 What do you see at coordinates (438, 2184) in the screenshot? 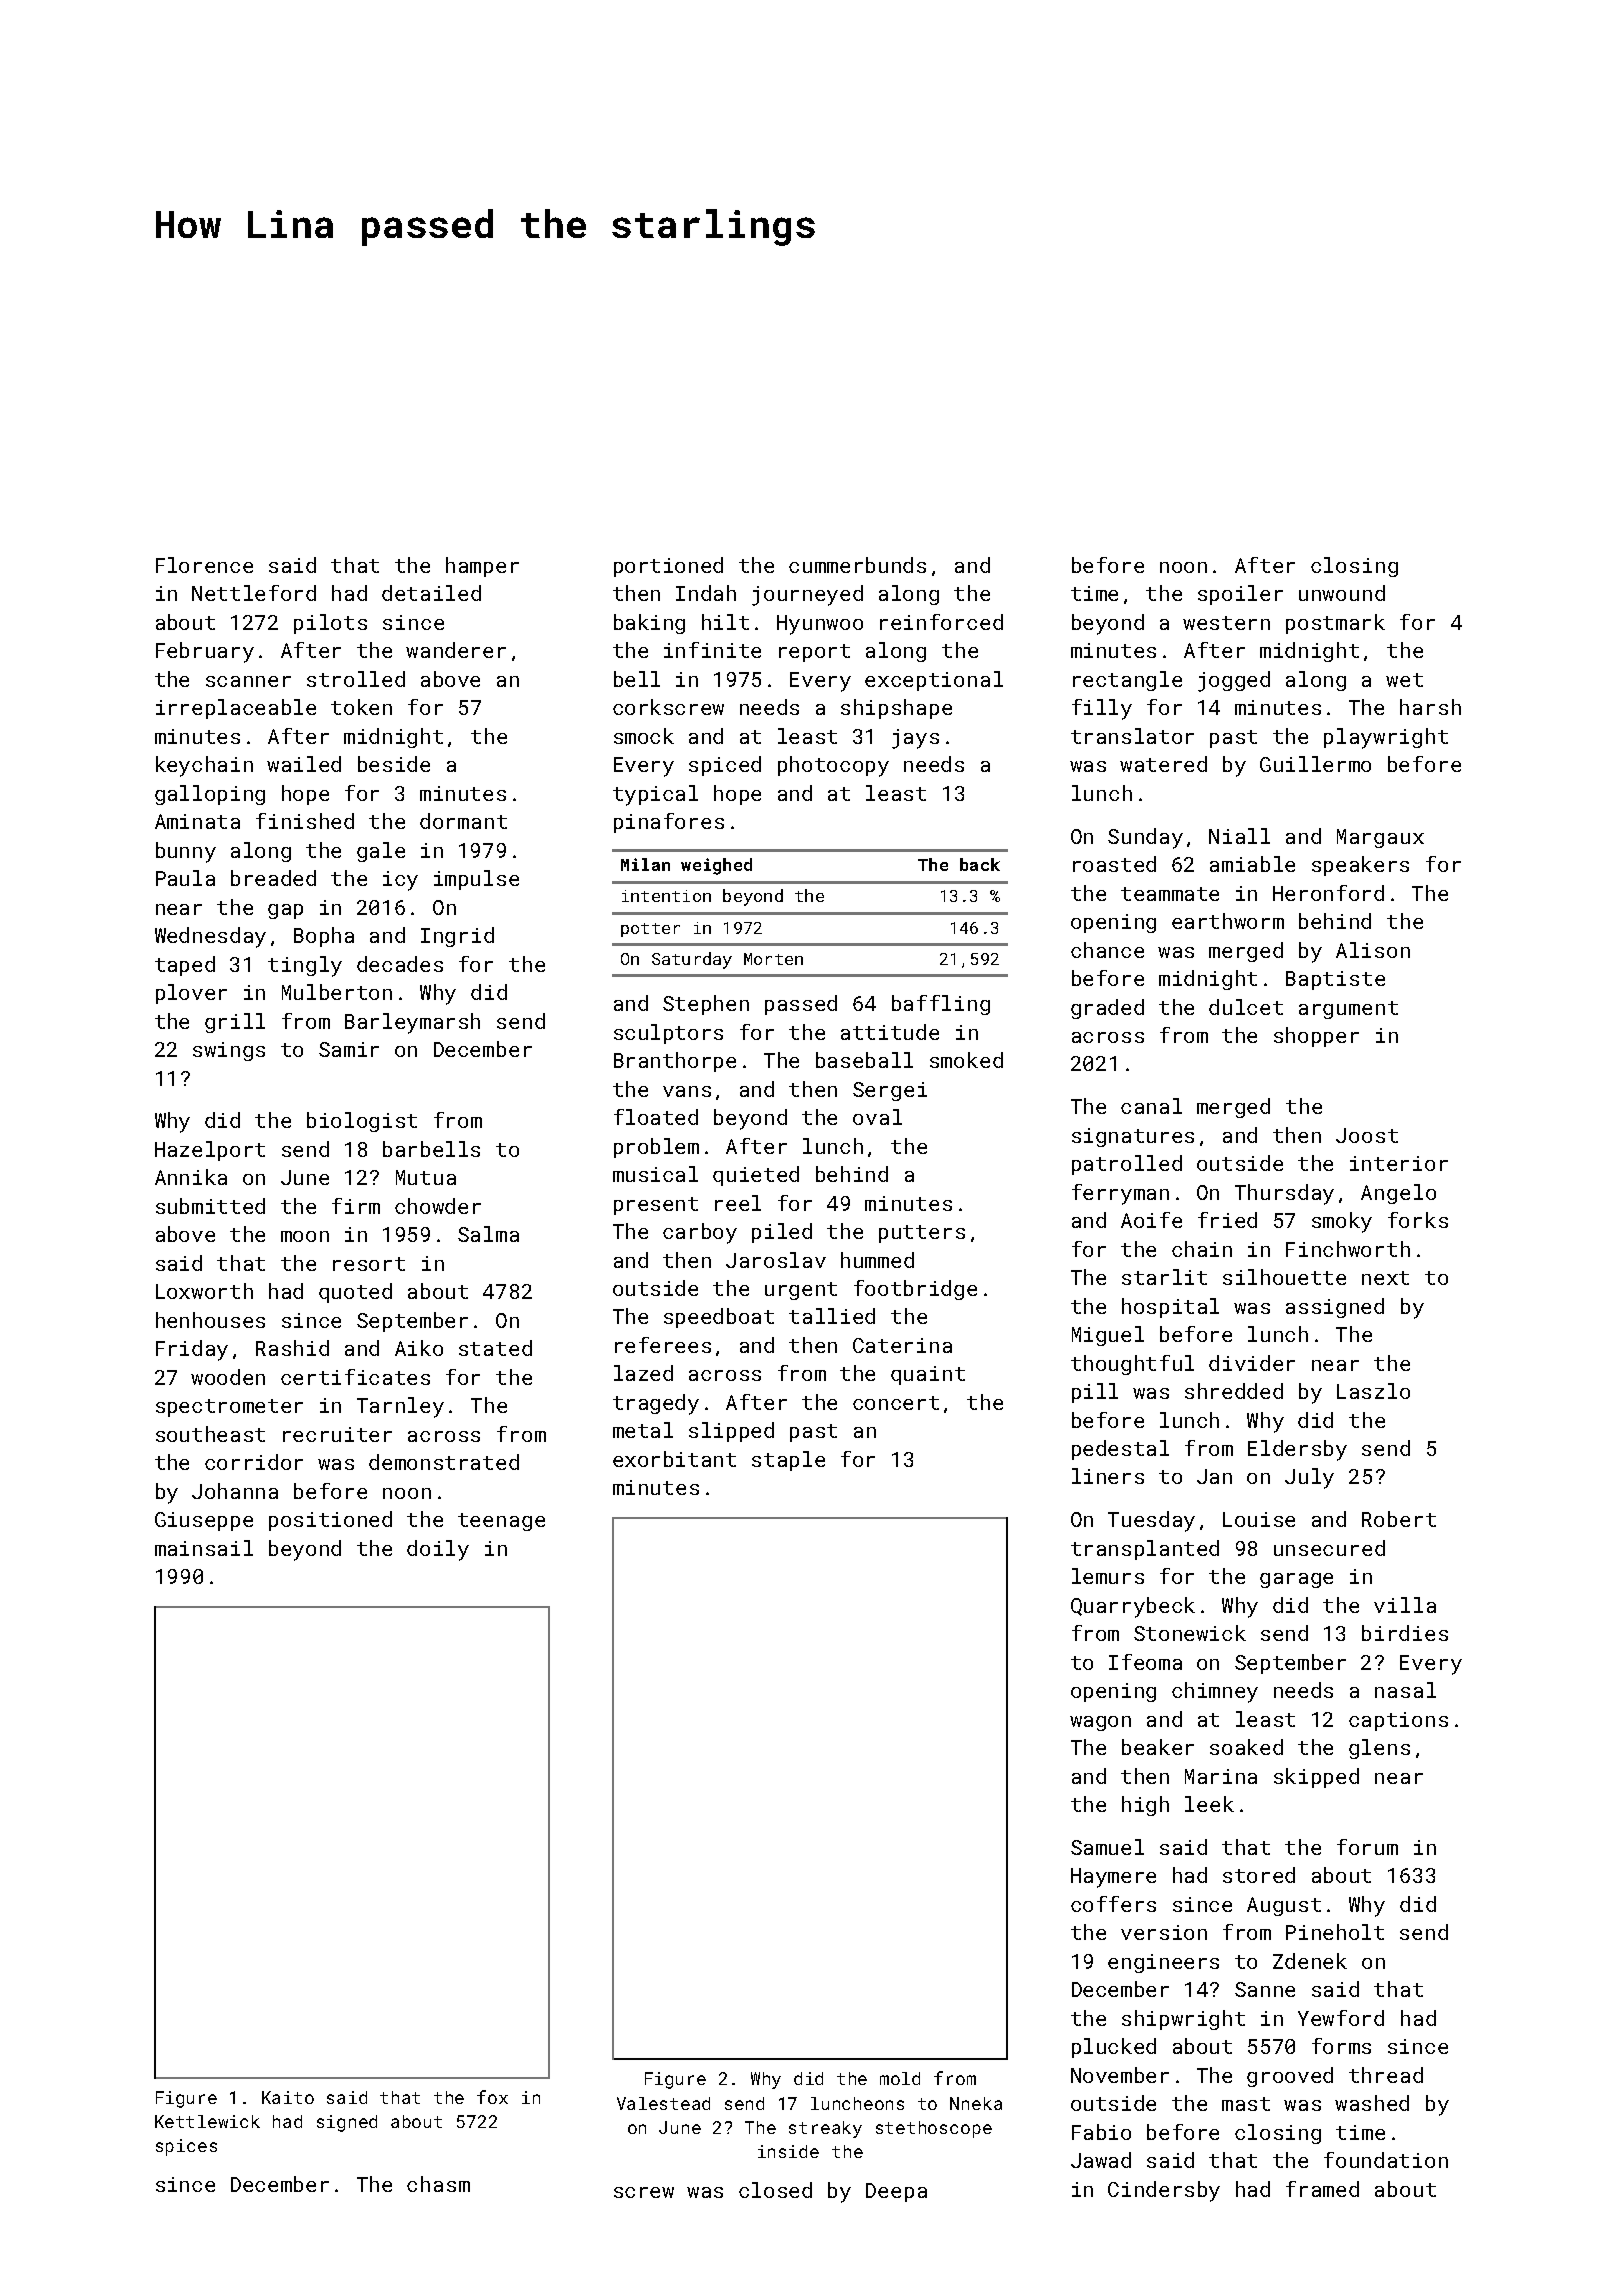
I see `chasm` at bounding box center [438, 2184].
